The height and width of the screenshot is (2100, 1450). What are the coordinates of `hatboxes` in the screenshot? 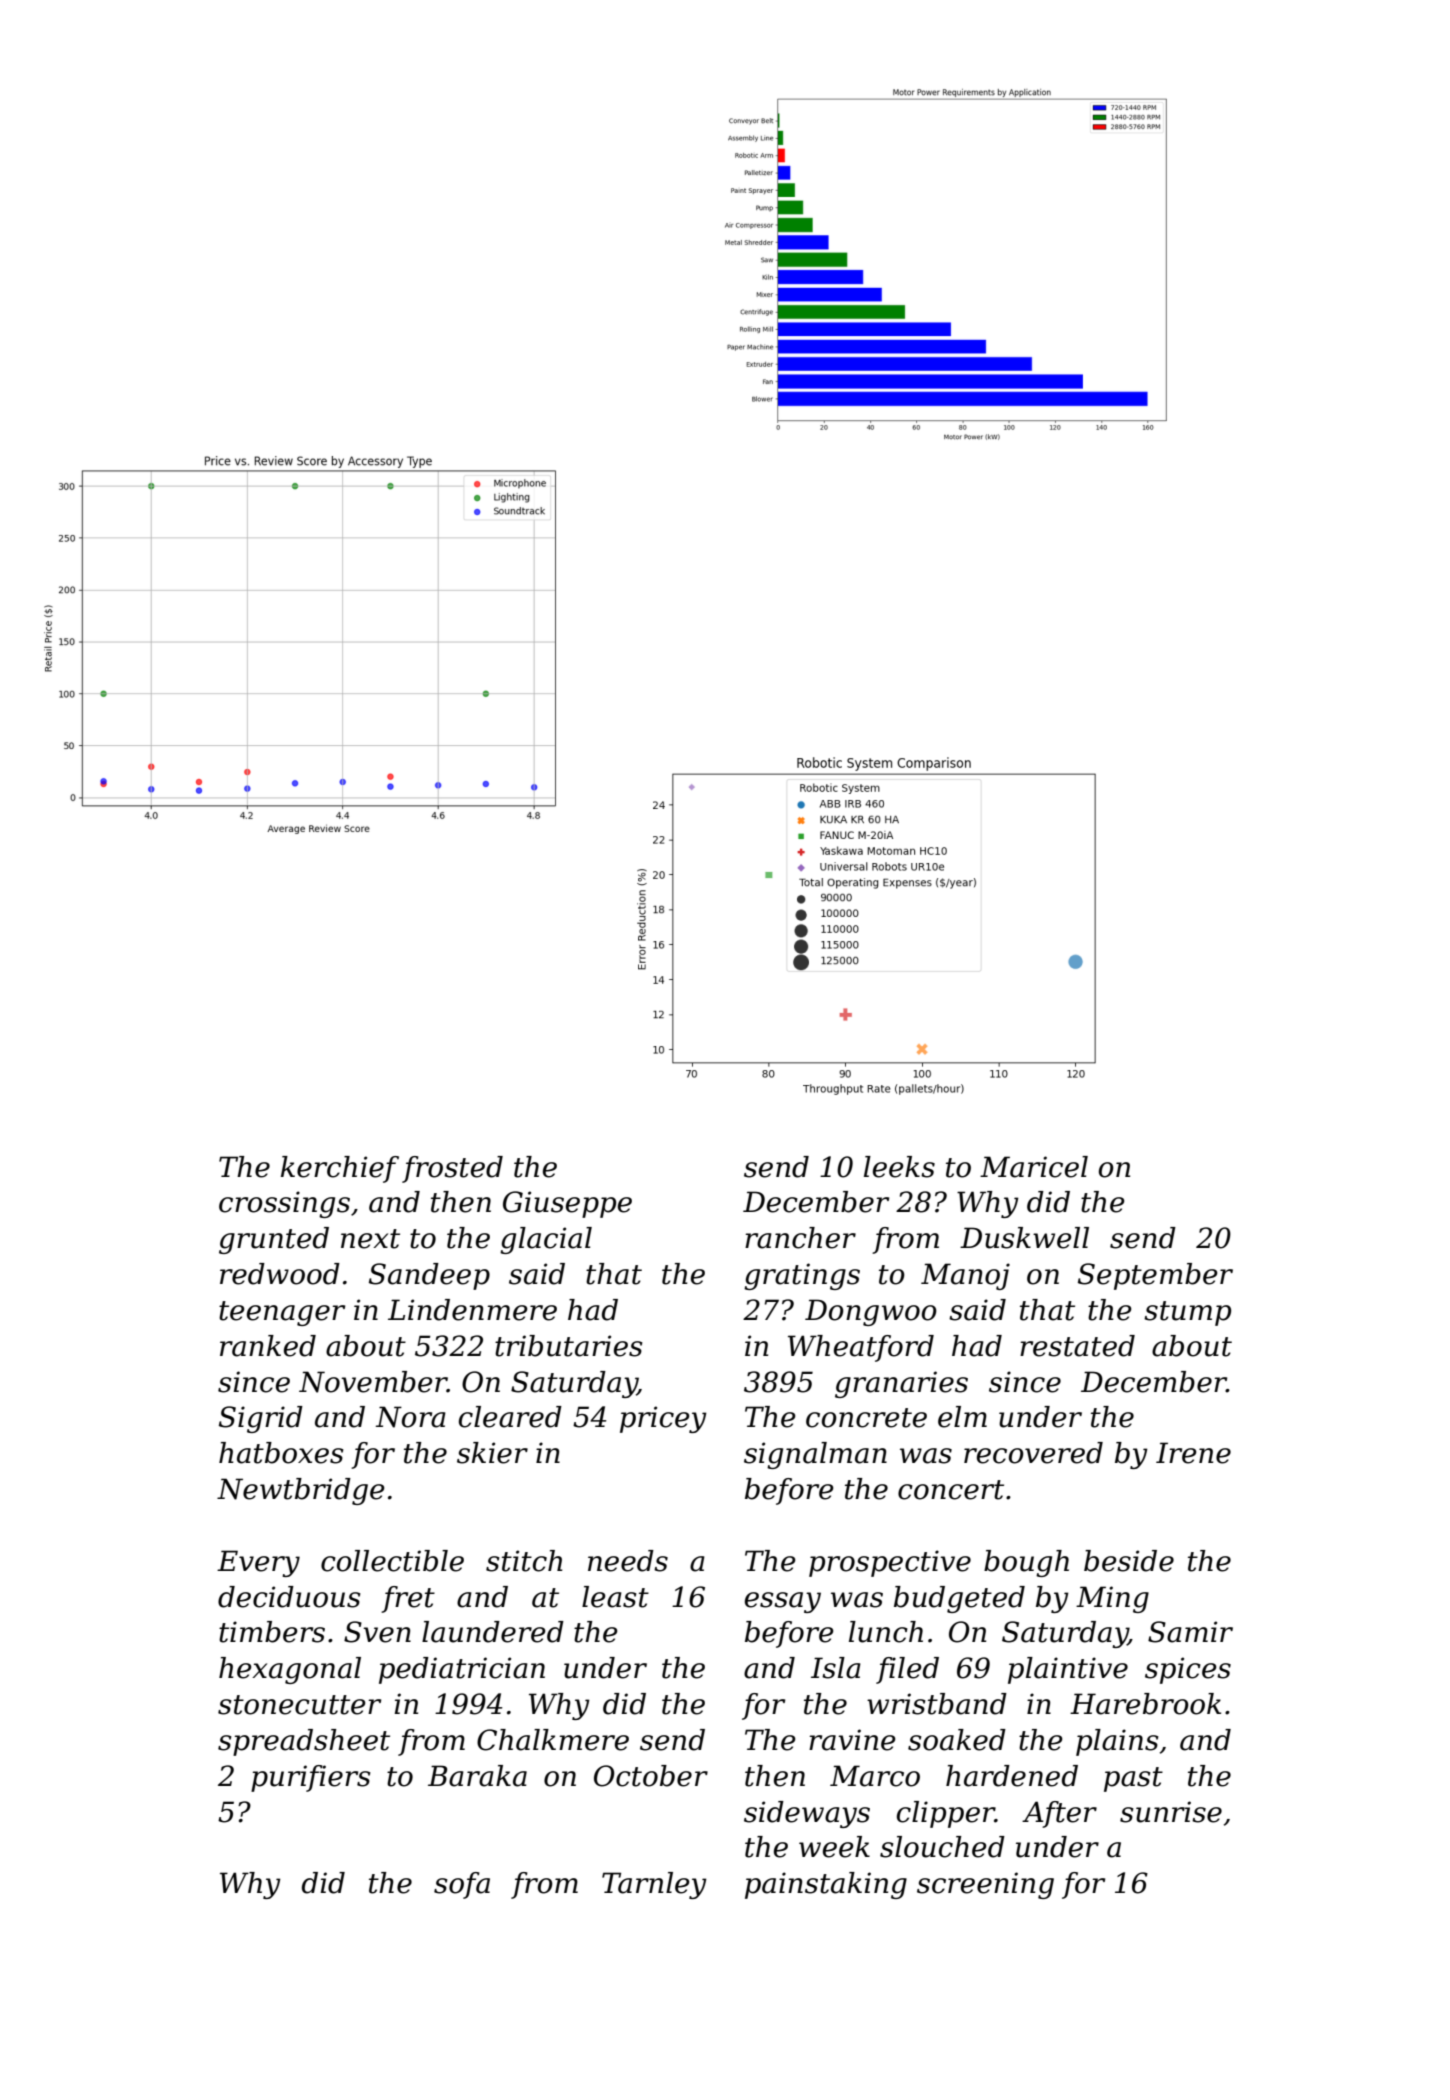 It's located at (281, 1453).
